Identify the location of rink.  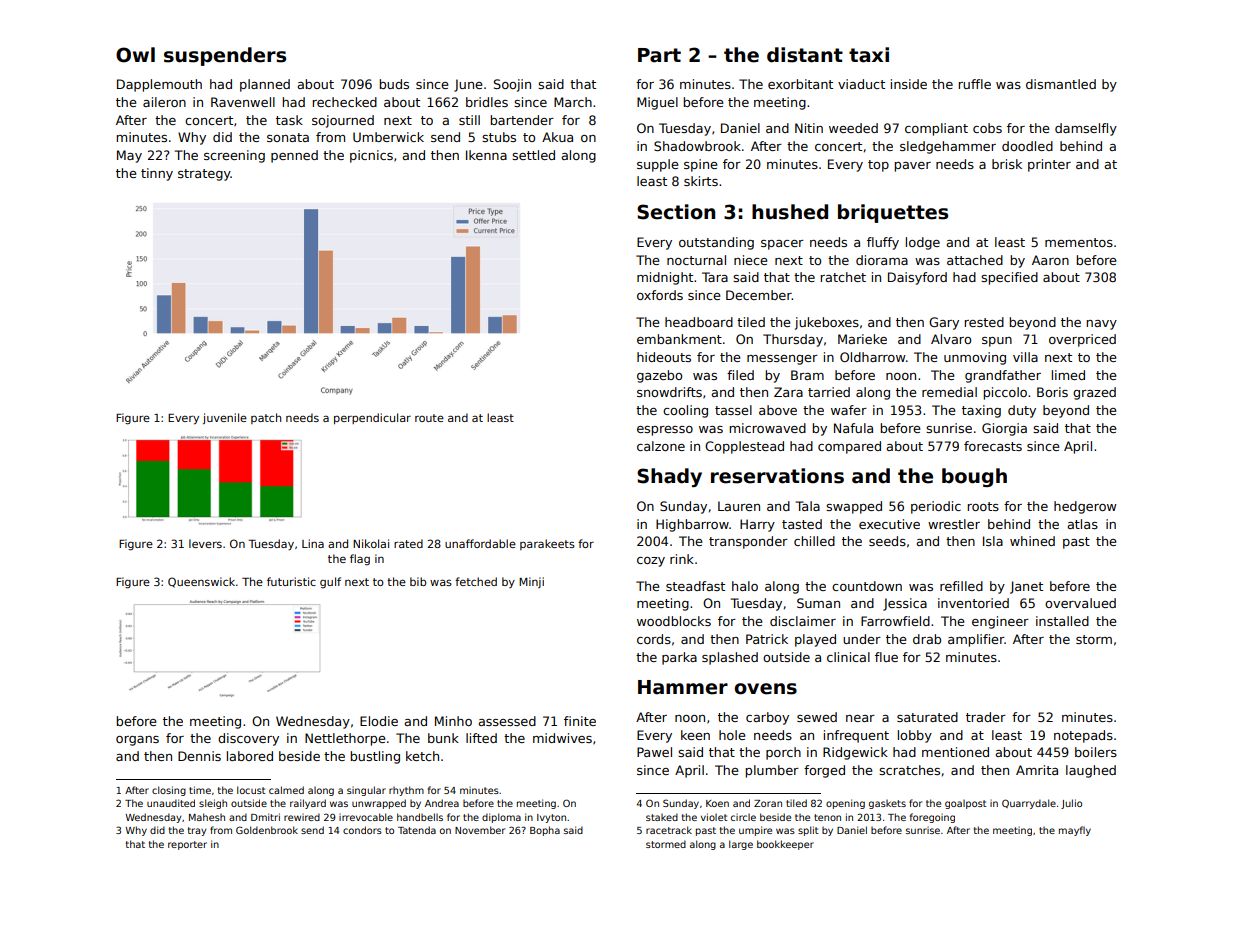
(682, 559).
